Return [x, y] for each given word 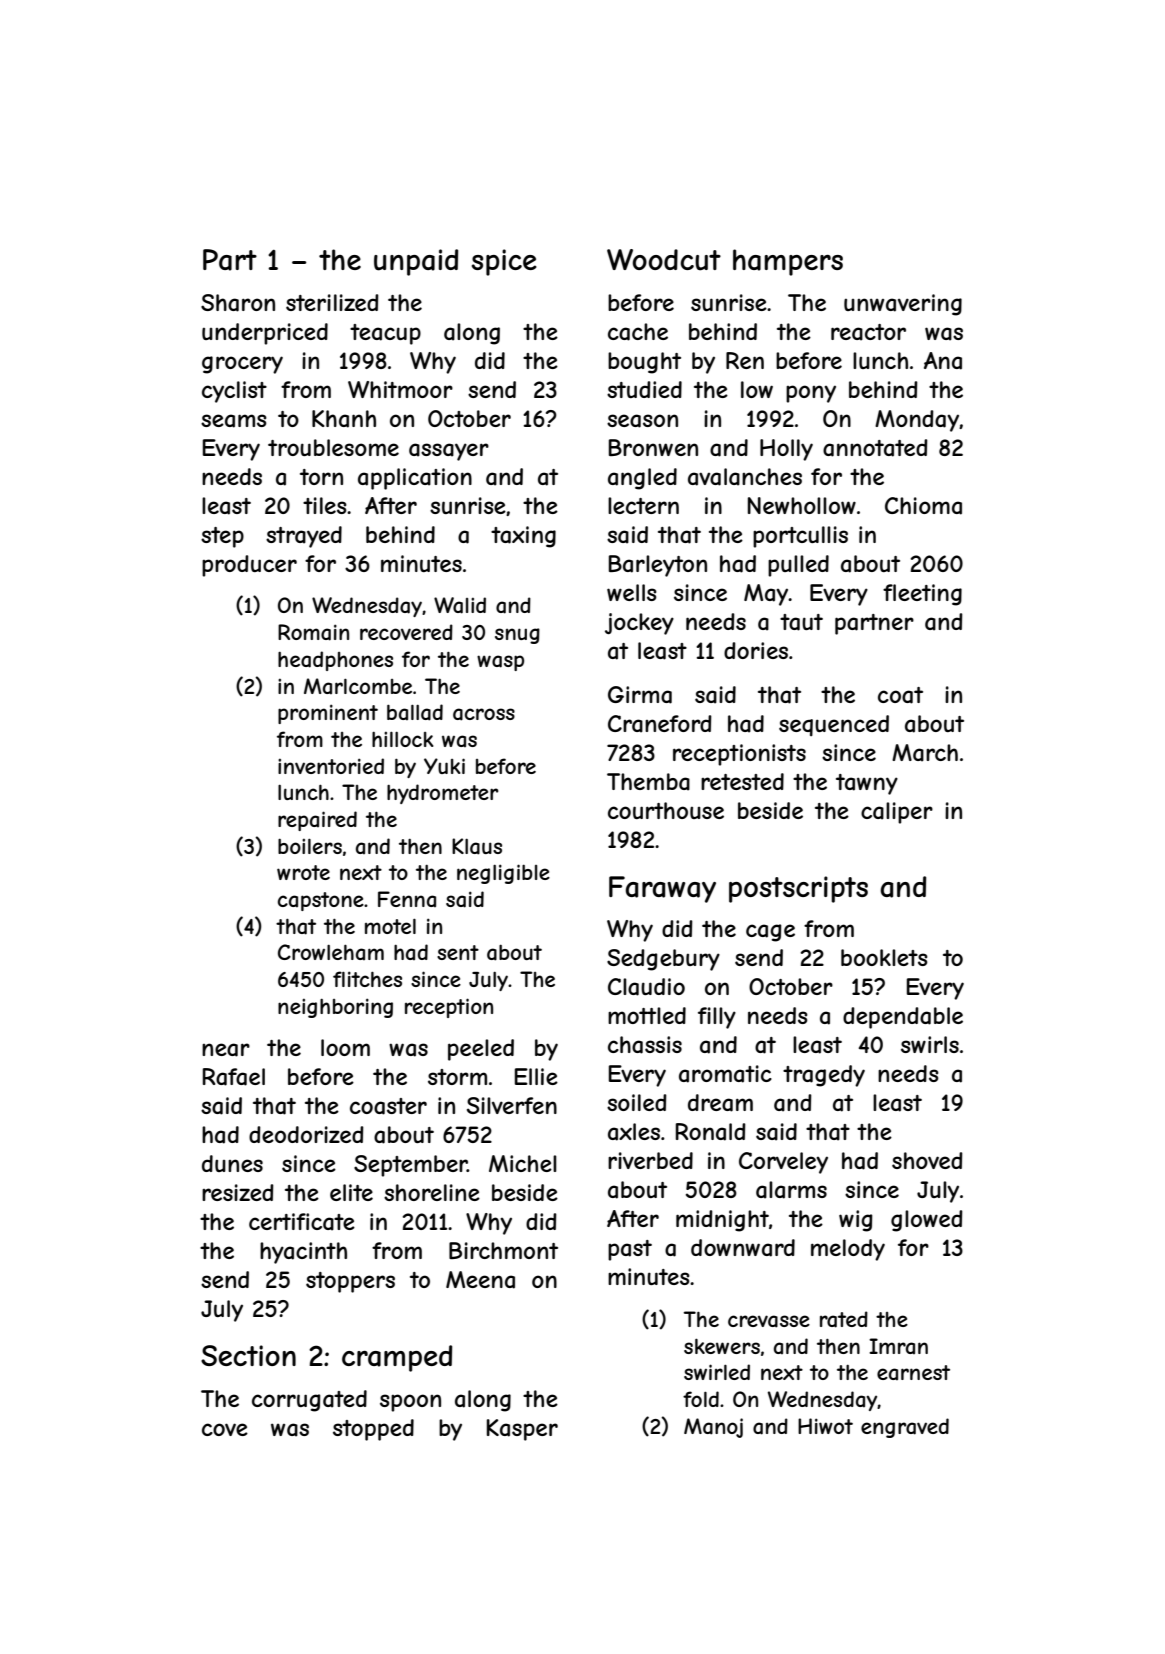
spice [504, 262]
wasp [500, 663]
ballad [415, 712]
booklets [884, 957]
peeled [481, 1050]
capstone [321, 901]
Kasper [522, 1430]
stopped [373, 1430]
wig [855, 1221]
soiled [637, 1102]
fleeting [922, 595]
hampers [788, 262]
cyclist [234, 392]
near [226, 1050]
